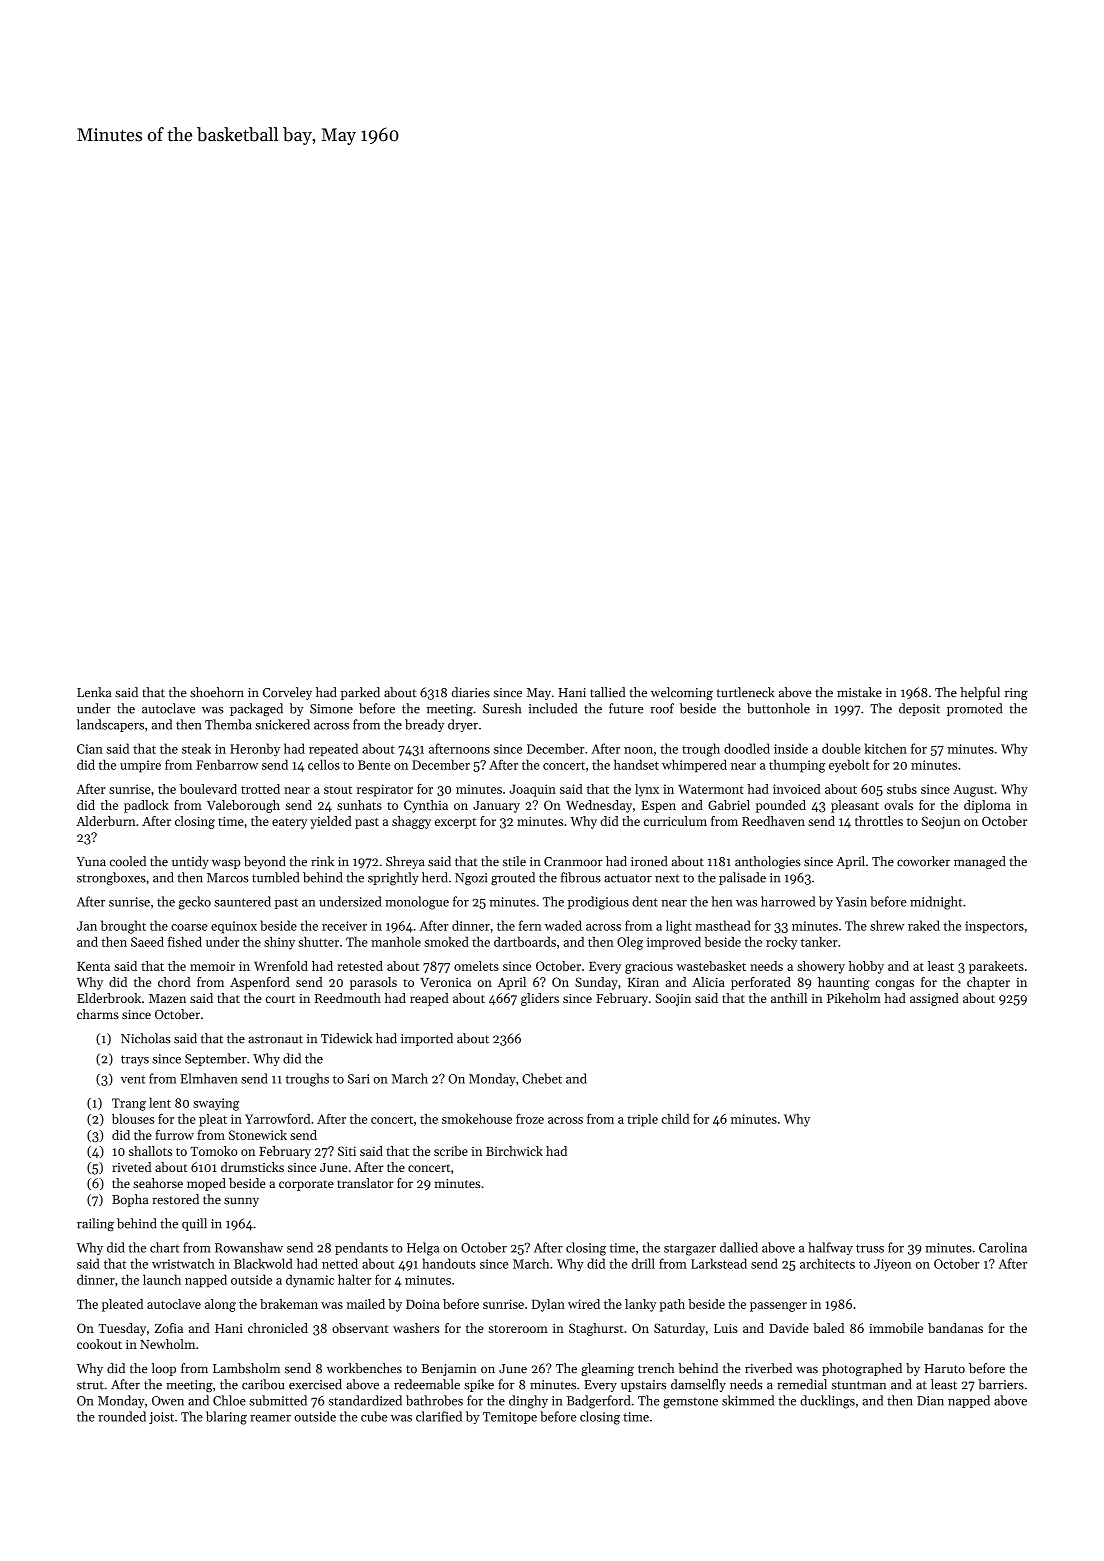 The width and height of the screenshot is (1104, 1561). I want to click on Alderburn, so click(105, 821).
